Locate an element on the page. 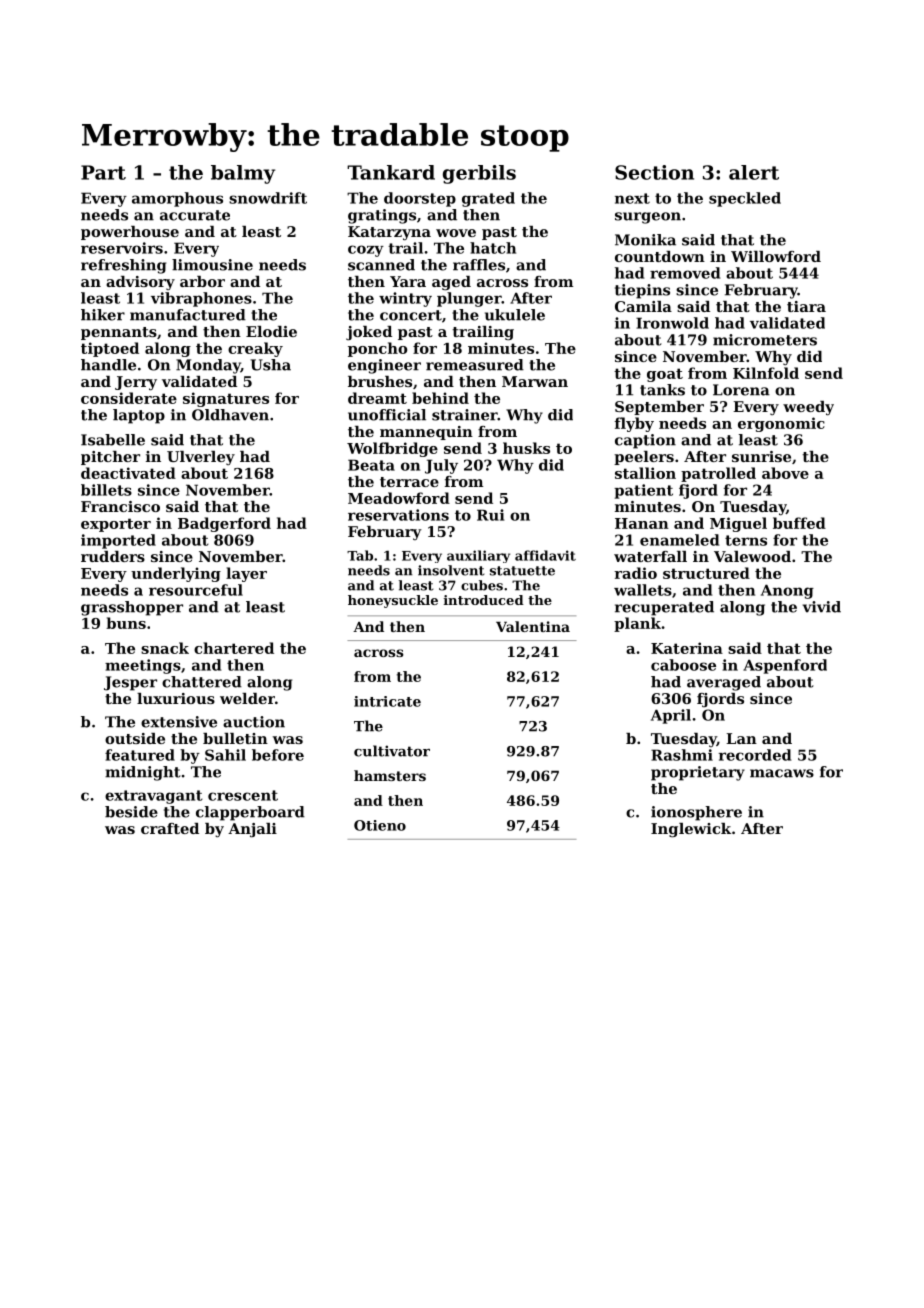 This image has width=924, height=1308. manufactured is located at coordinates (188, 315).
